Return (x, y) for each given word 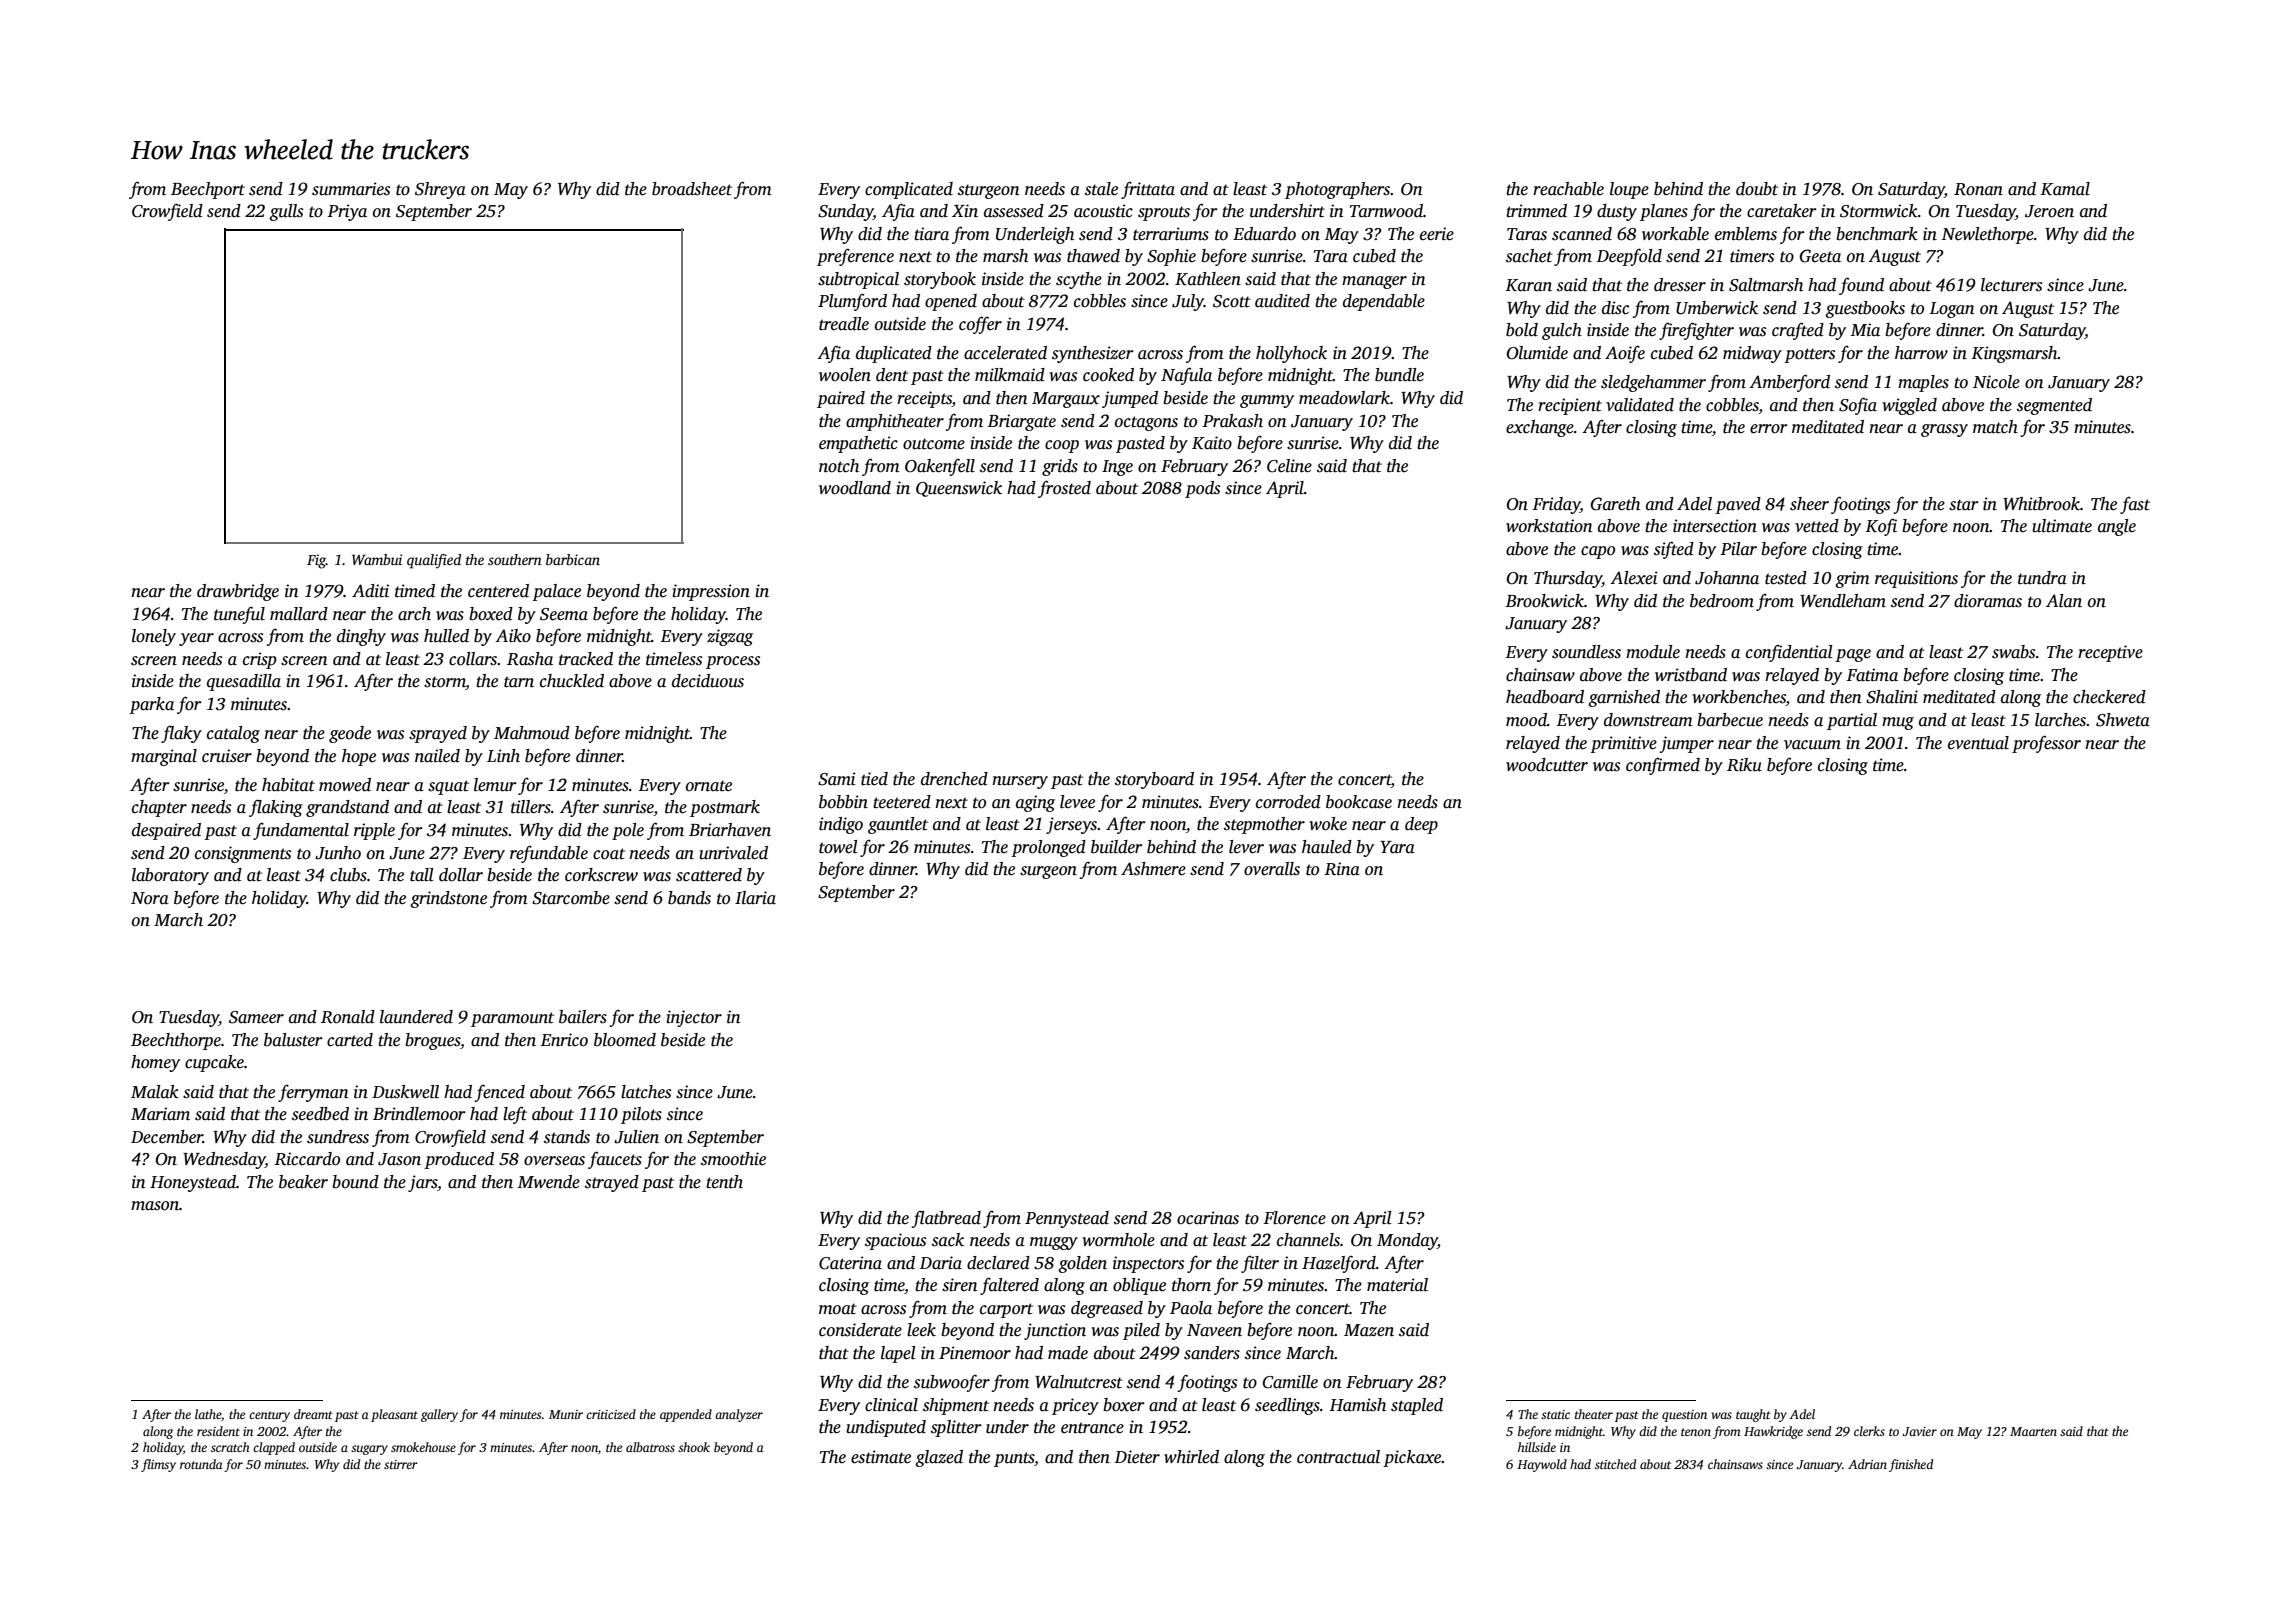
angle (2117, 527)
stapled (1417, 1406)
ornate (709, 786)
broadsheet (692, 189)
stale (1101, 189)
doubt (1757, 189)
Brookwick (1545, 601)
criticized (611, 1414)
